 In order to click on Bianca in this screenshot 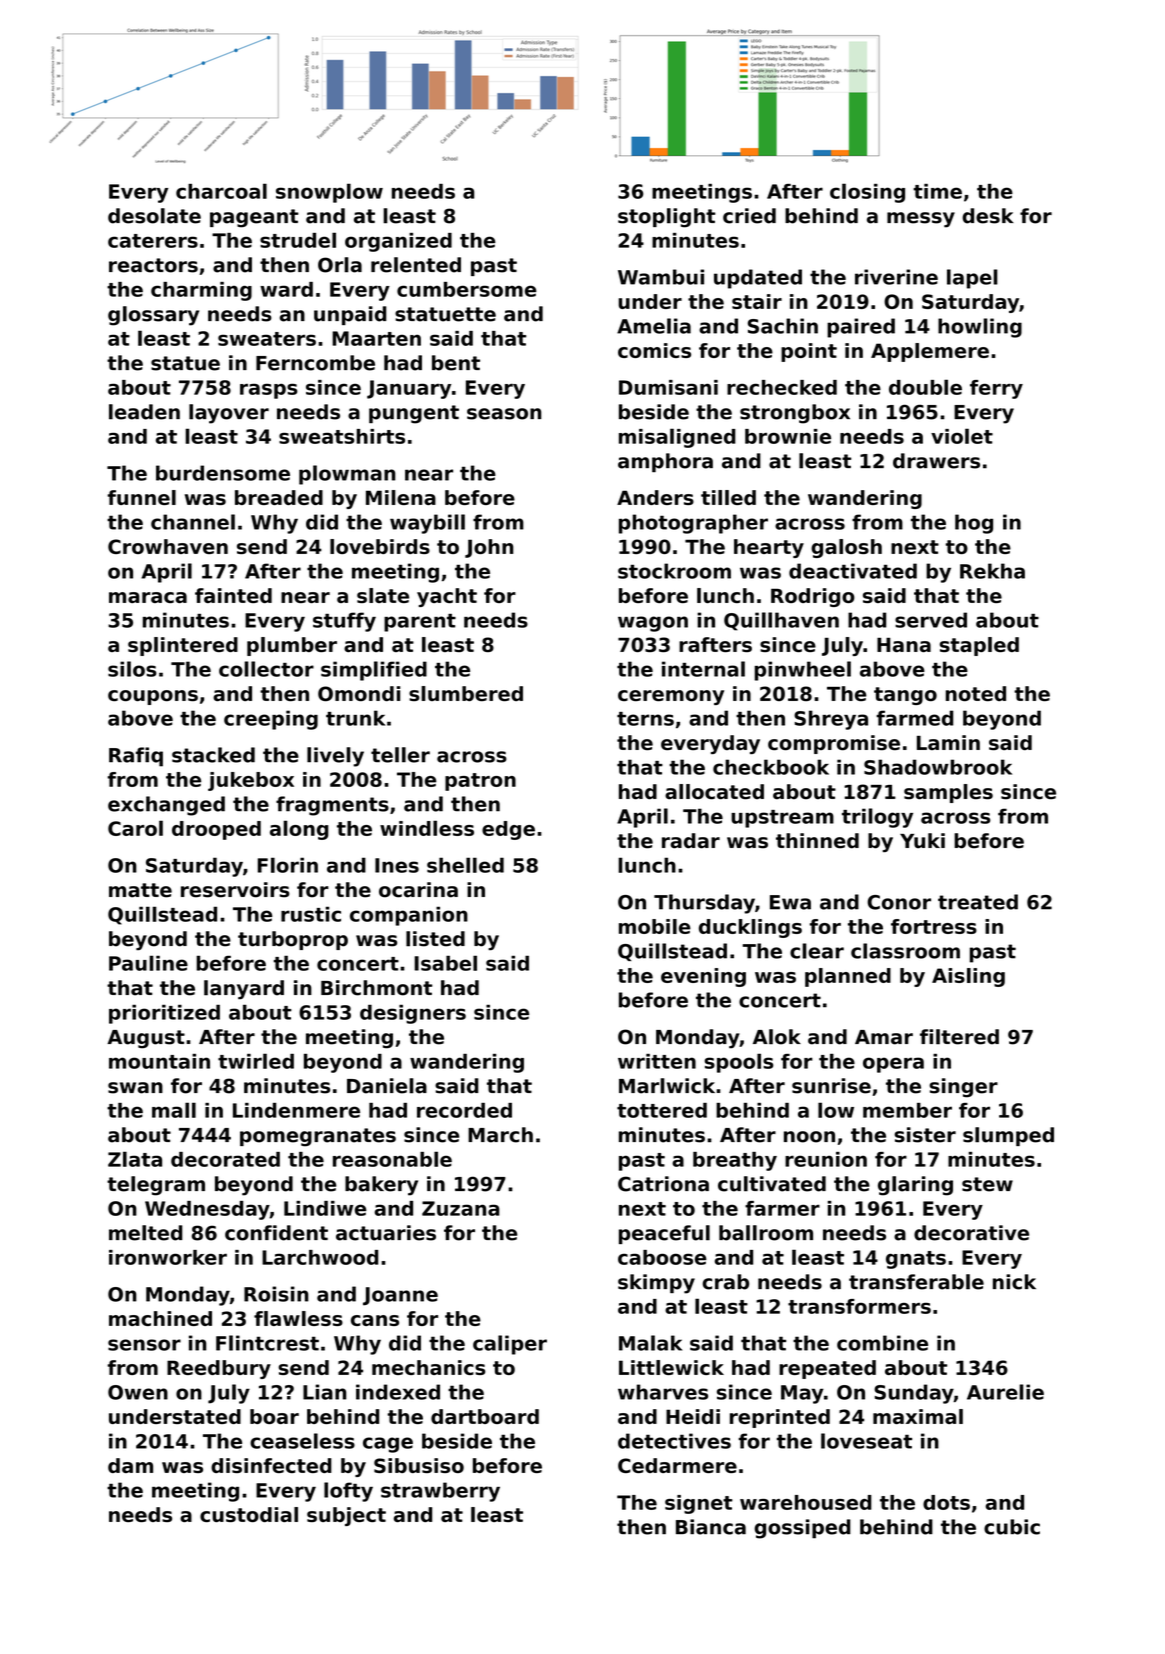, I will do `click(711, 1527)`.
